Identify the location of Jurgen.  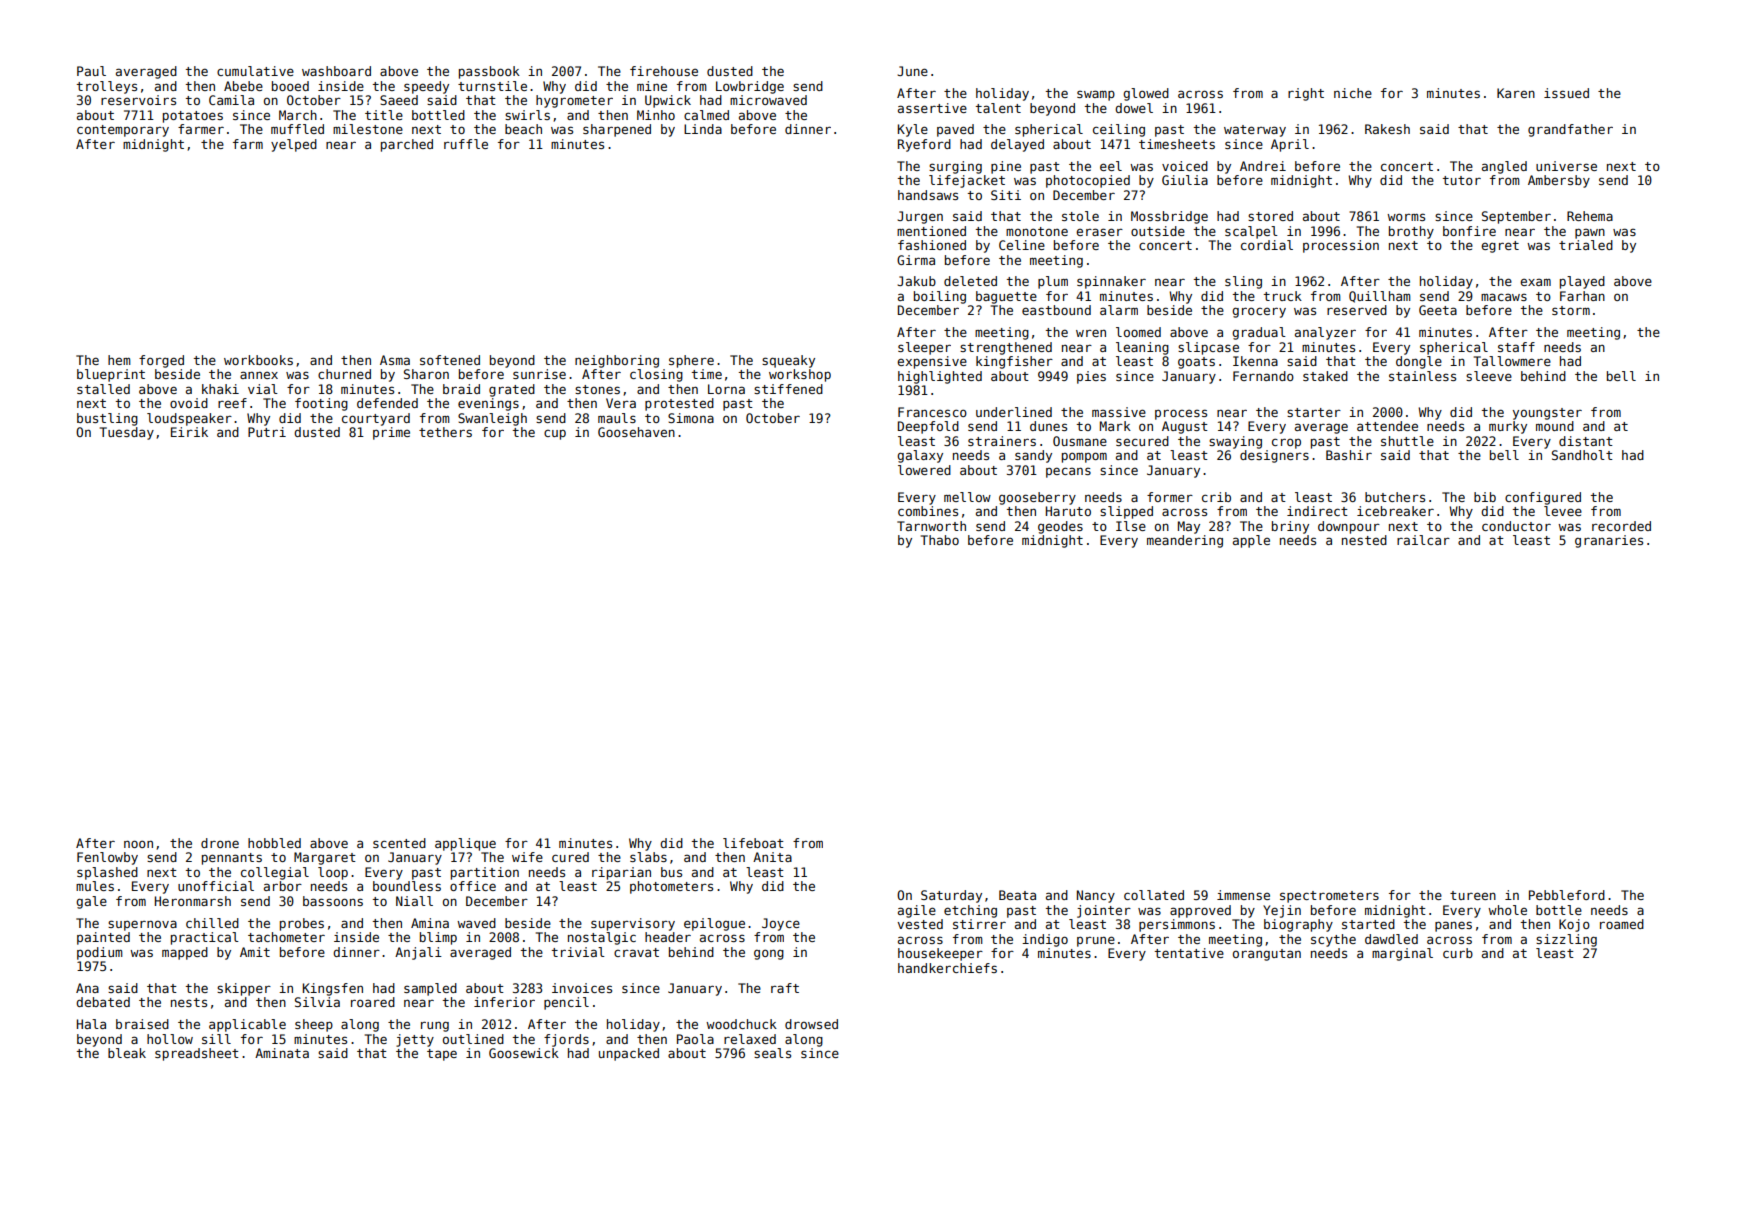
(920, 217).
